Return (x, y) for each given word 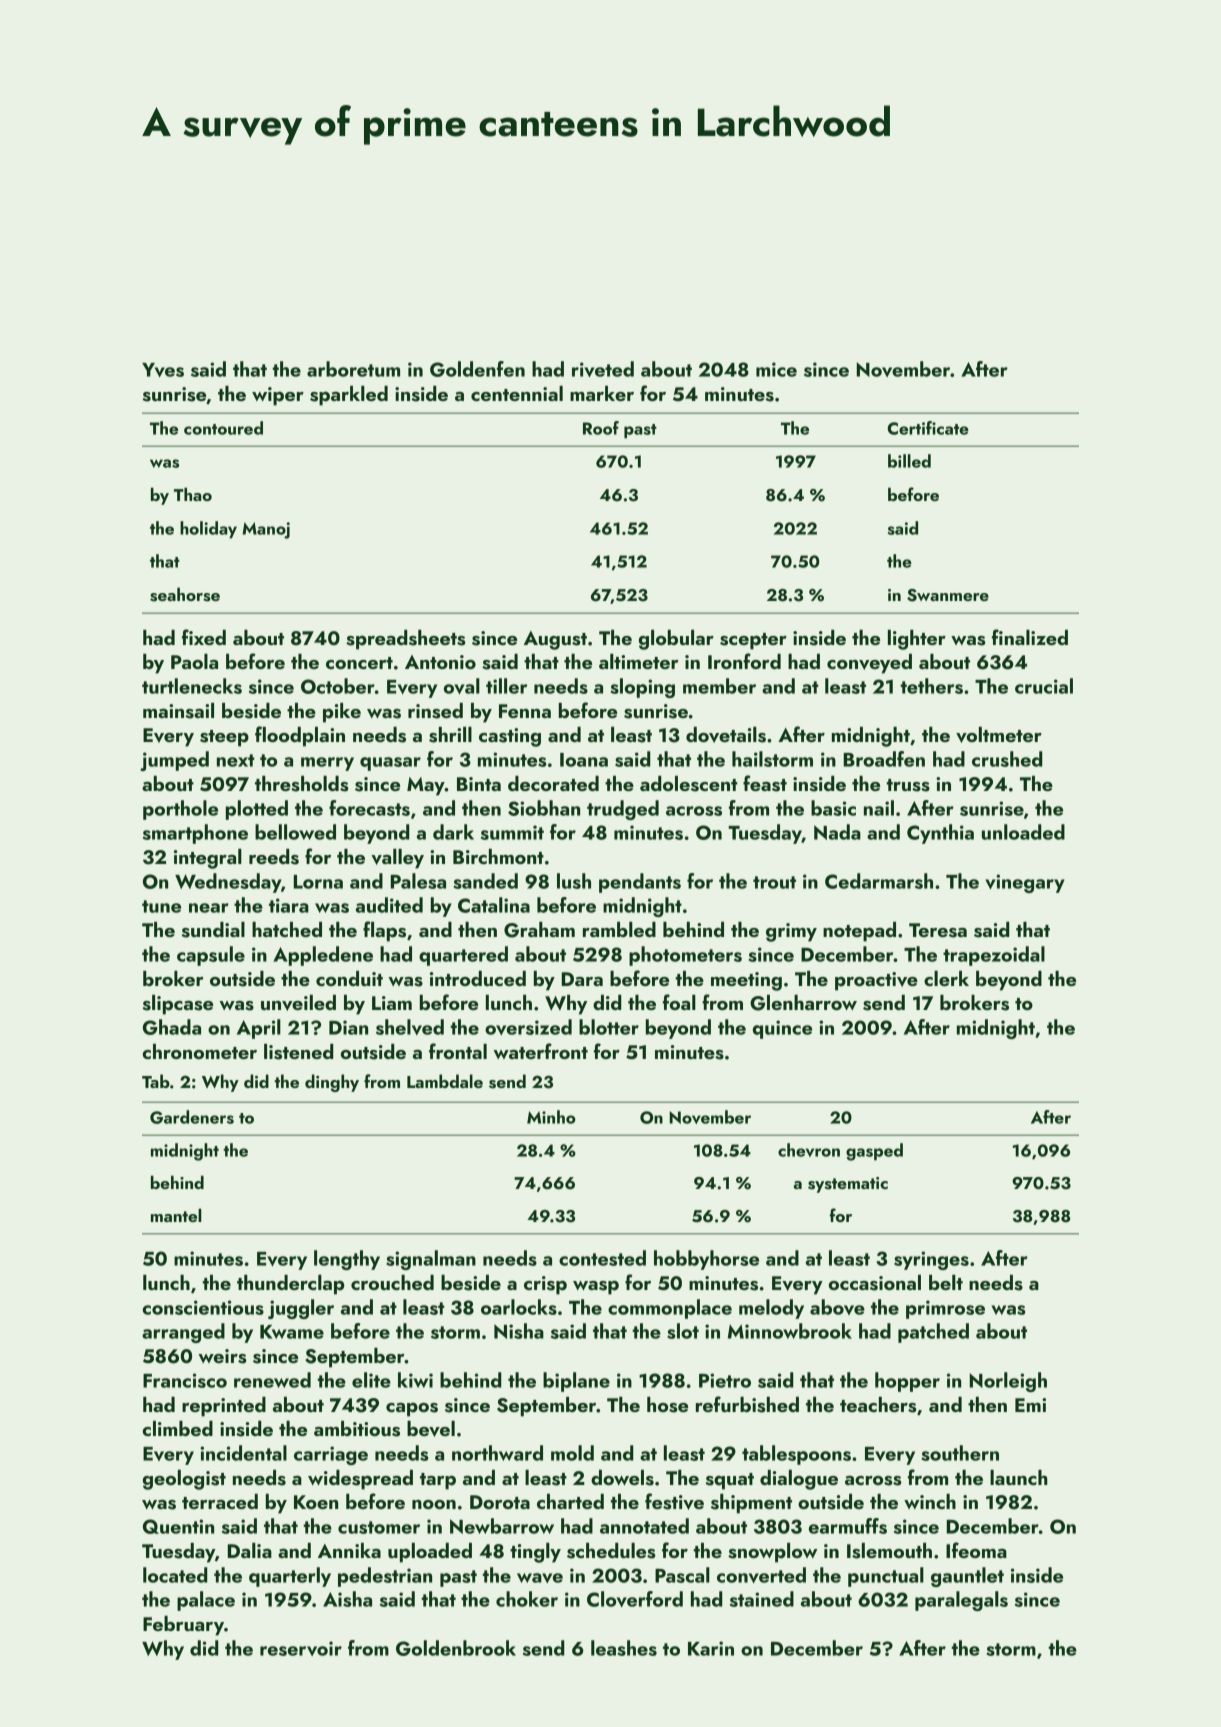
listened (298, 1052)
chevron (809, 1150)
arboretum (353, 369)
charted (570, 1501)
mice (776, 369)
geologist (184, 1480)
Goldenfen (477, 369)
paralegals (961, 1601)
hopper (907, 1382)
